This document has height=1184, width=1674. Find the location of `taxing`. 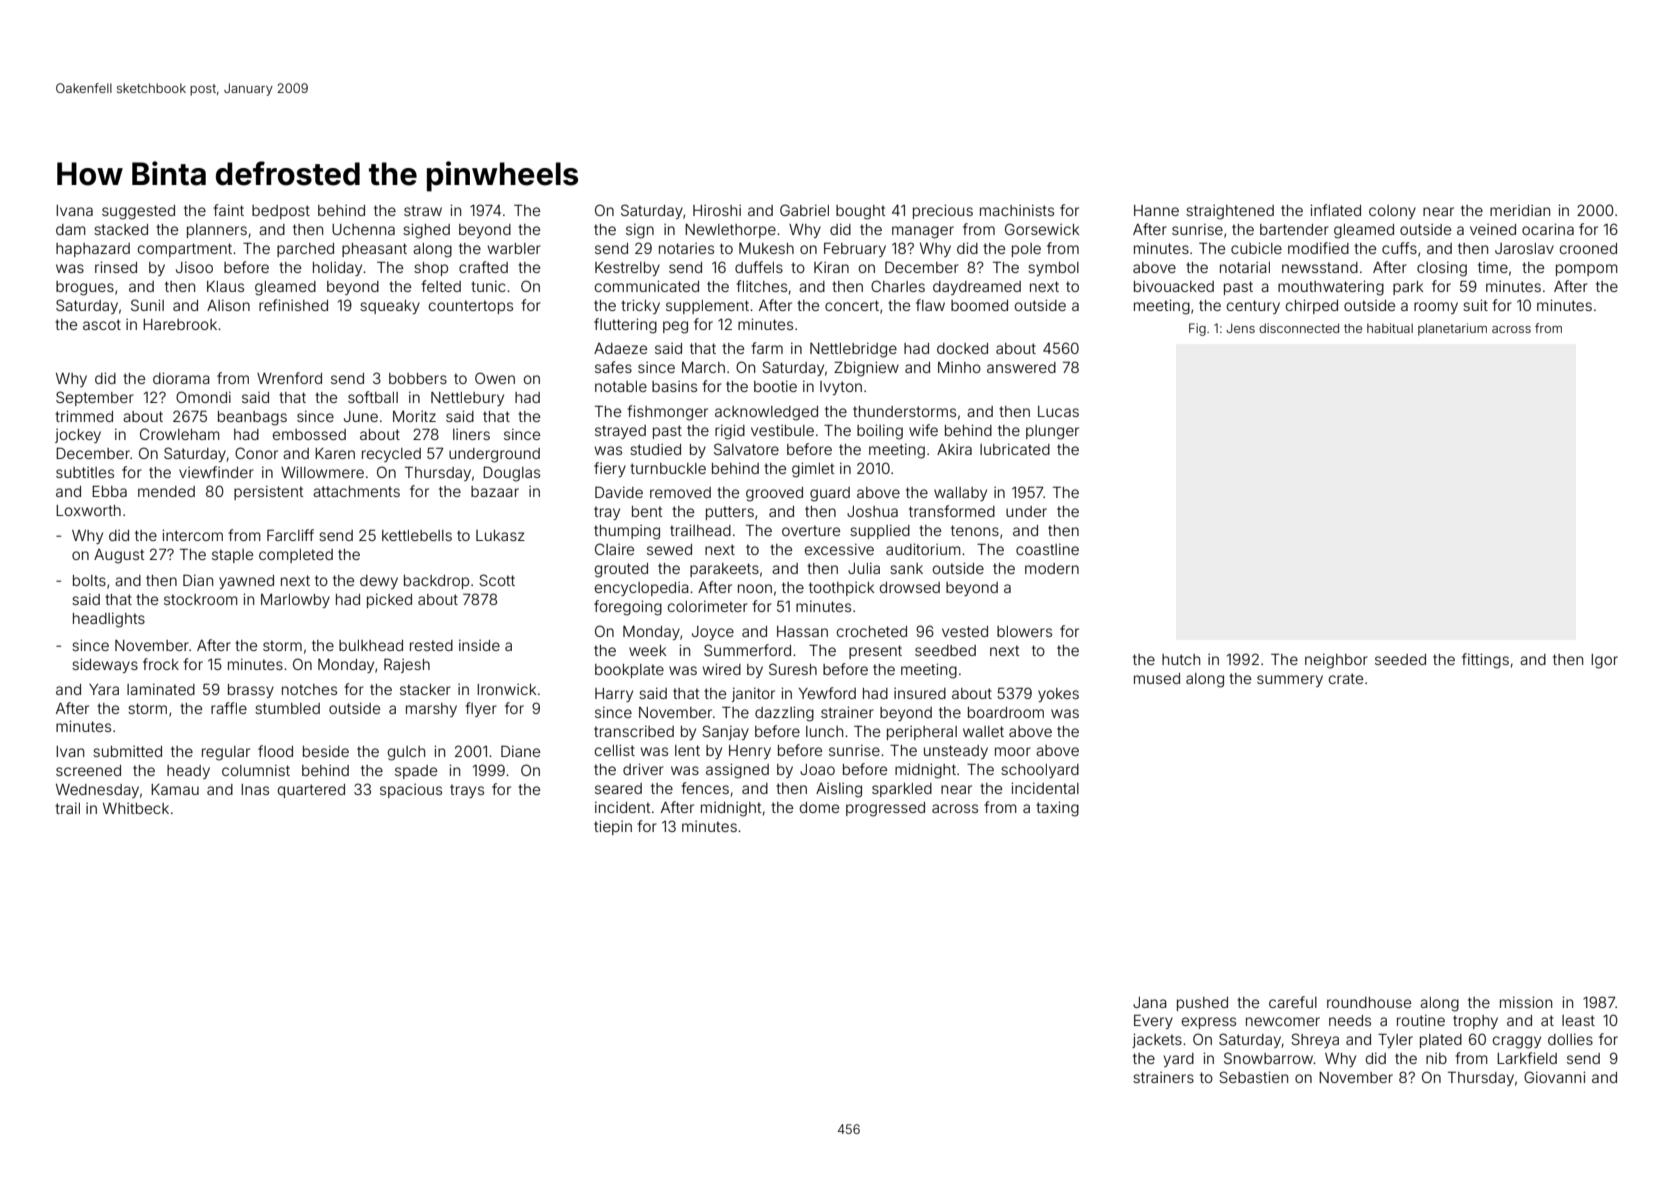

taxing is located at coordinates (1057, 809).
